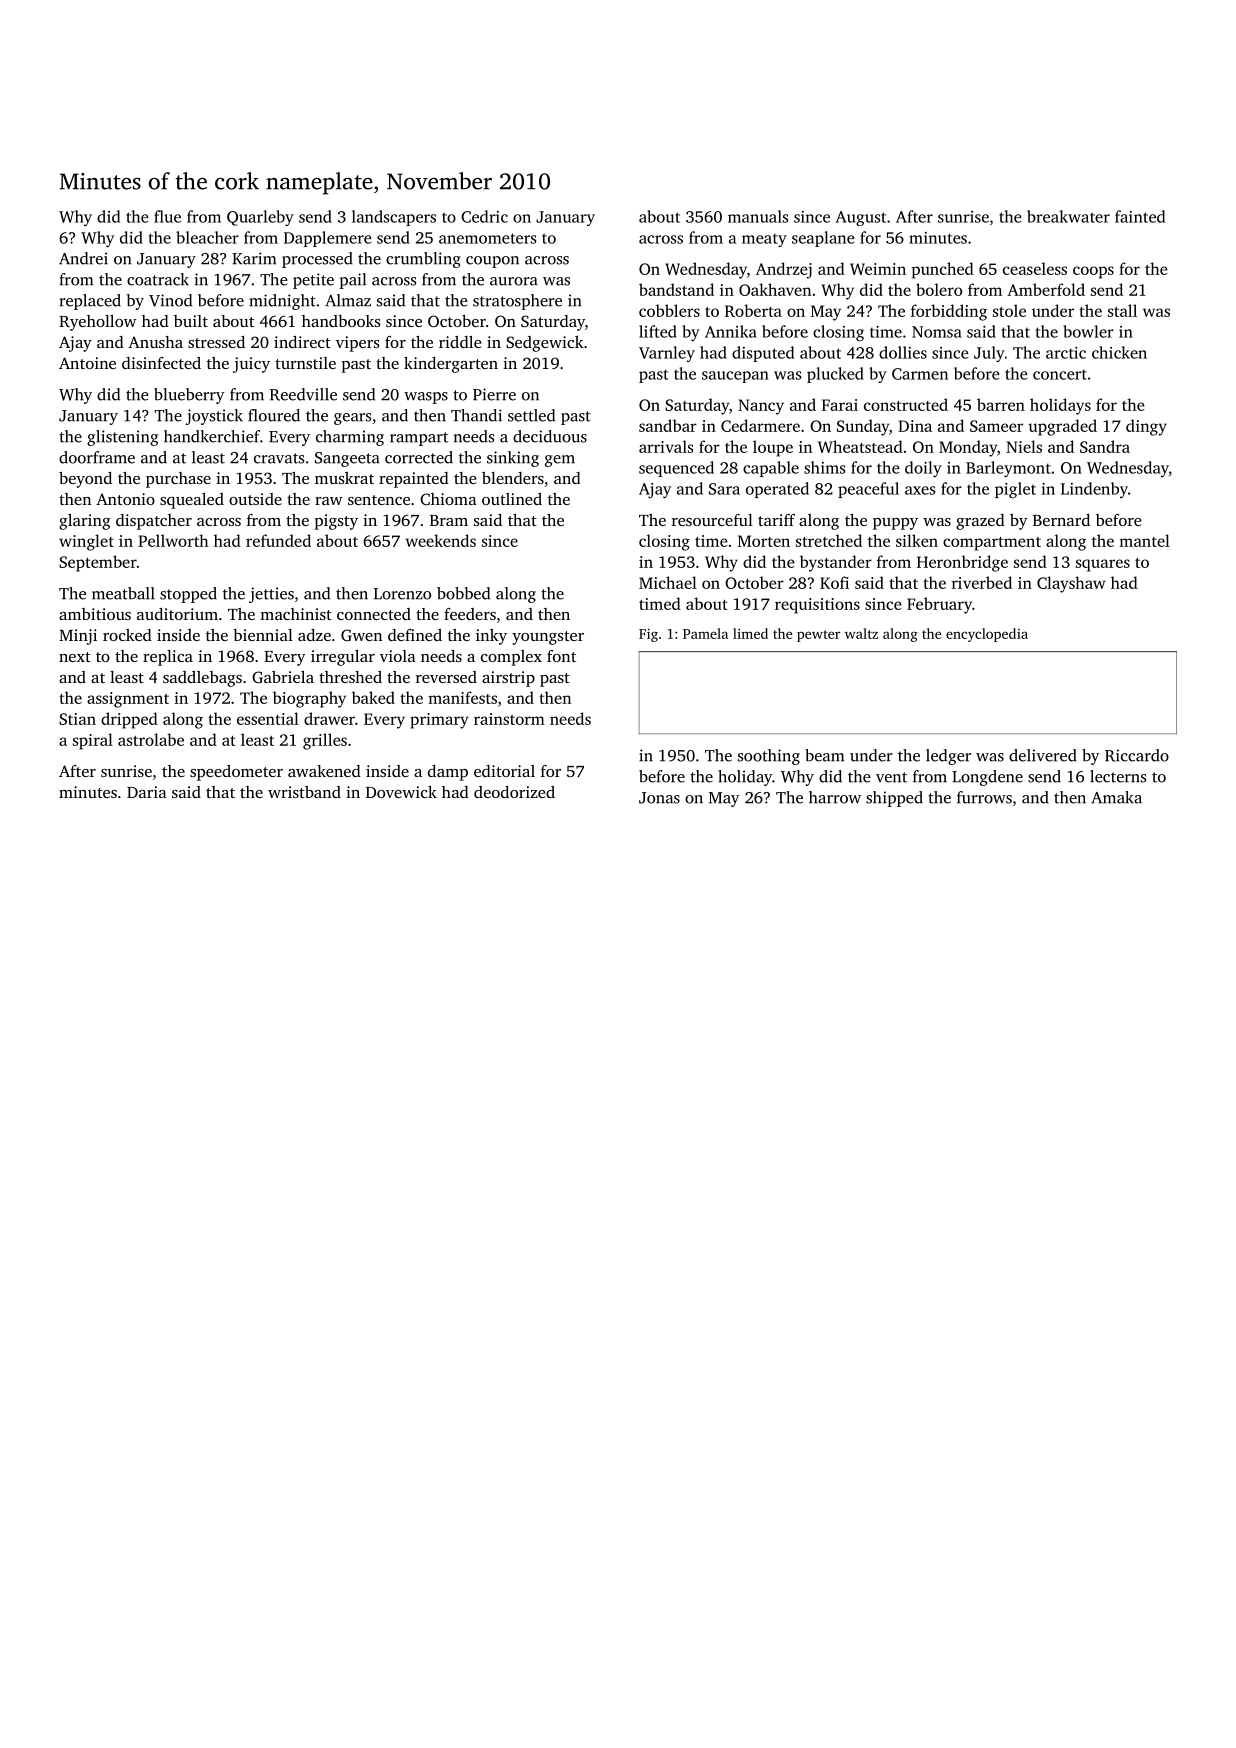 This screenshot has width=1236, height=1748. Describe the element at coordinates (484, 216) in the screenshot. I see `Cedric` at that location.
